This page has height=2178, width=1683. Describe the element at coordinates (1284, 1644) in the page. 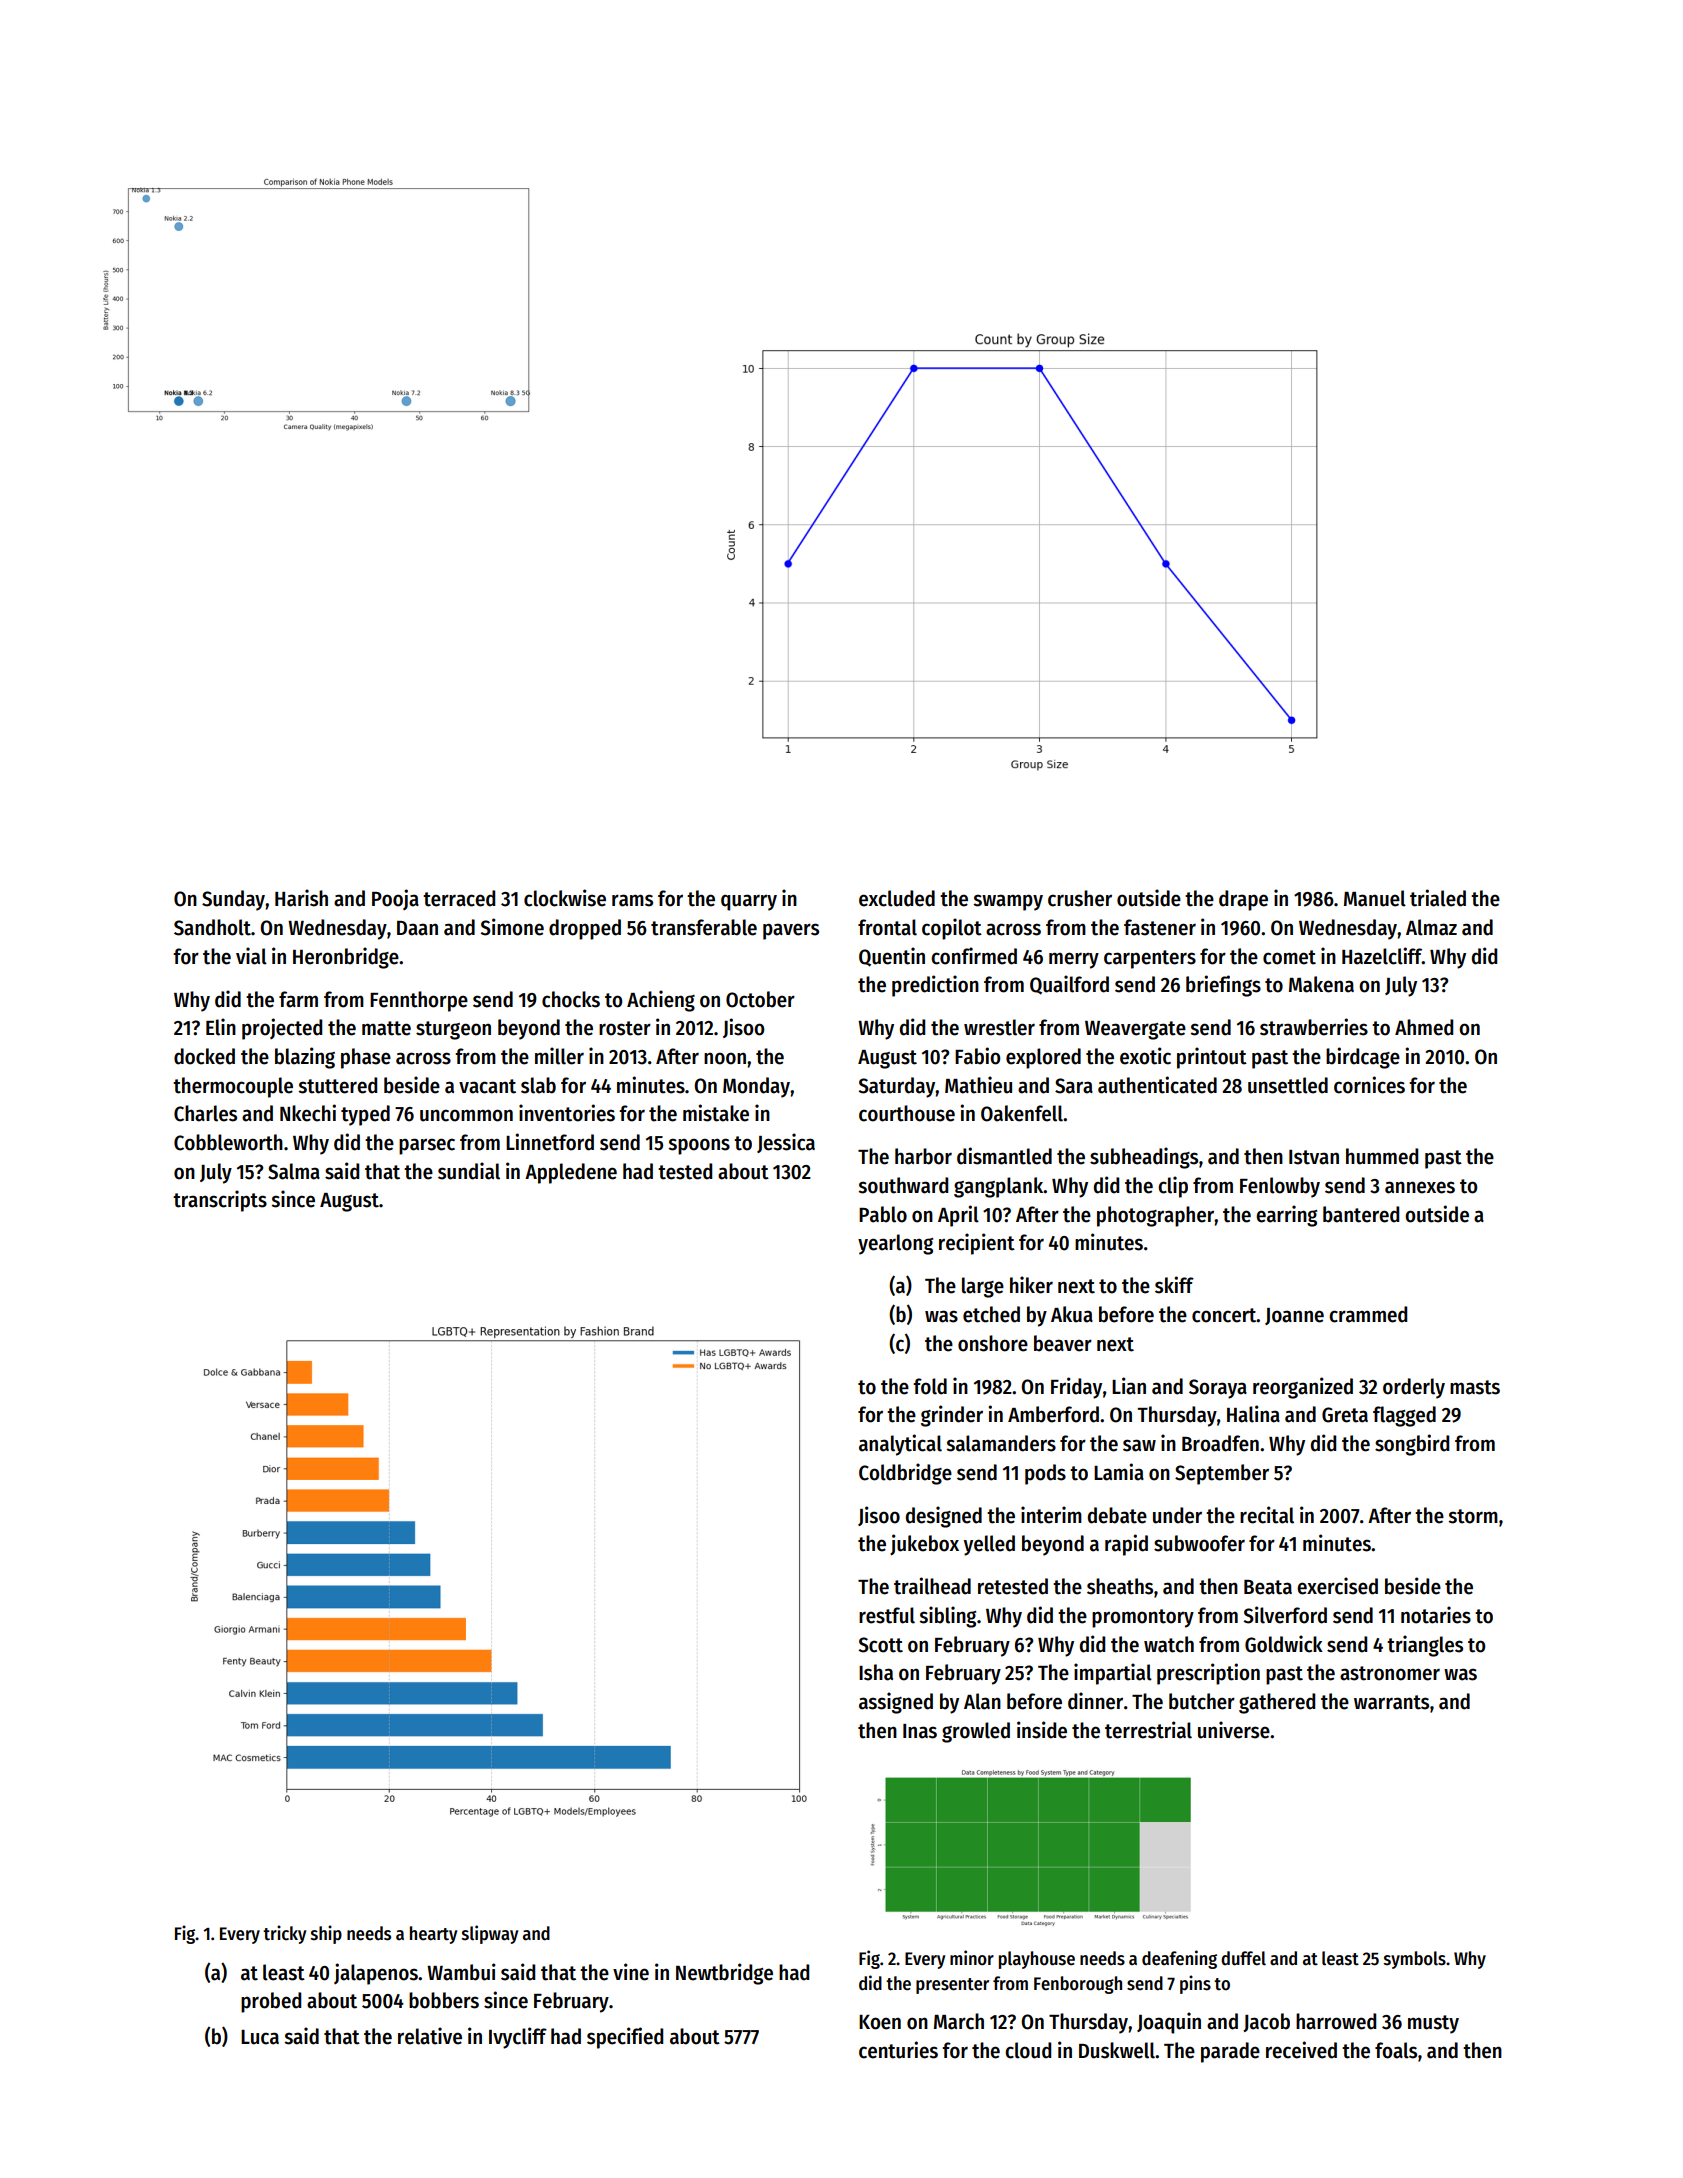

I see `Goldwick` at that location.
